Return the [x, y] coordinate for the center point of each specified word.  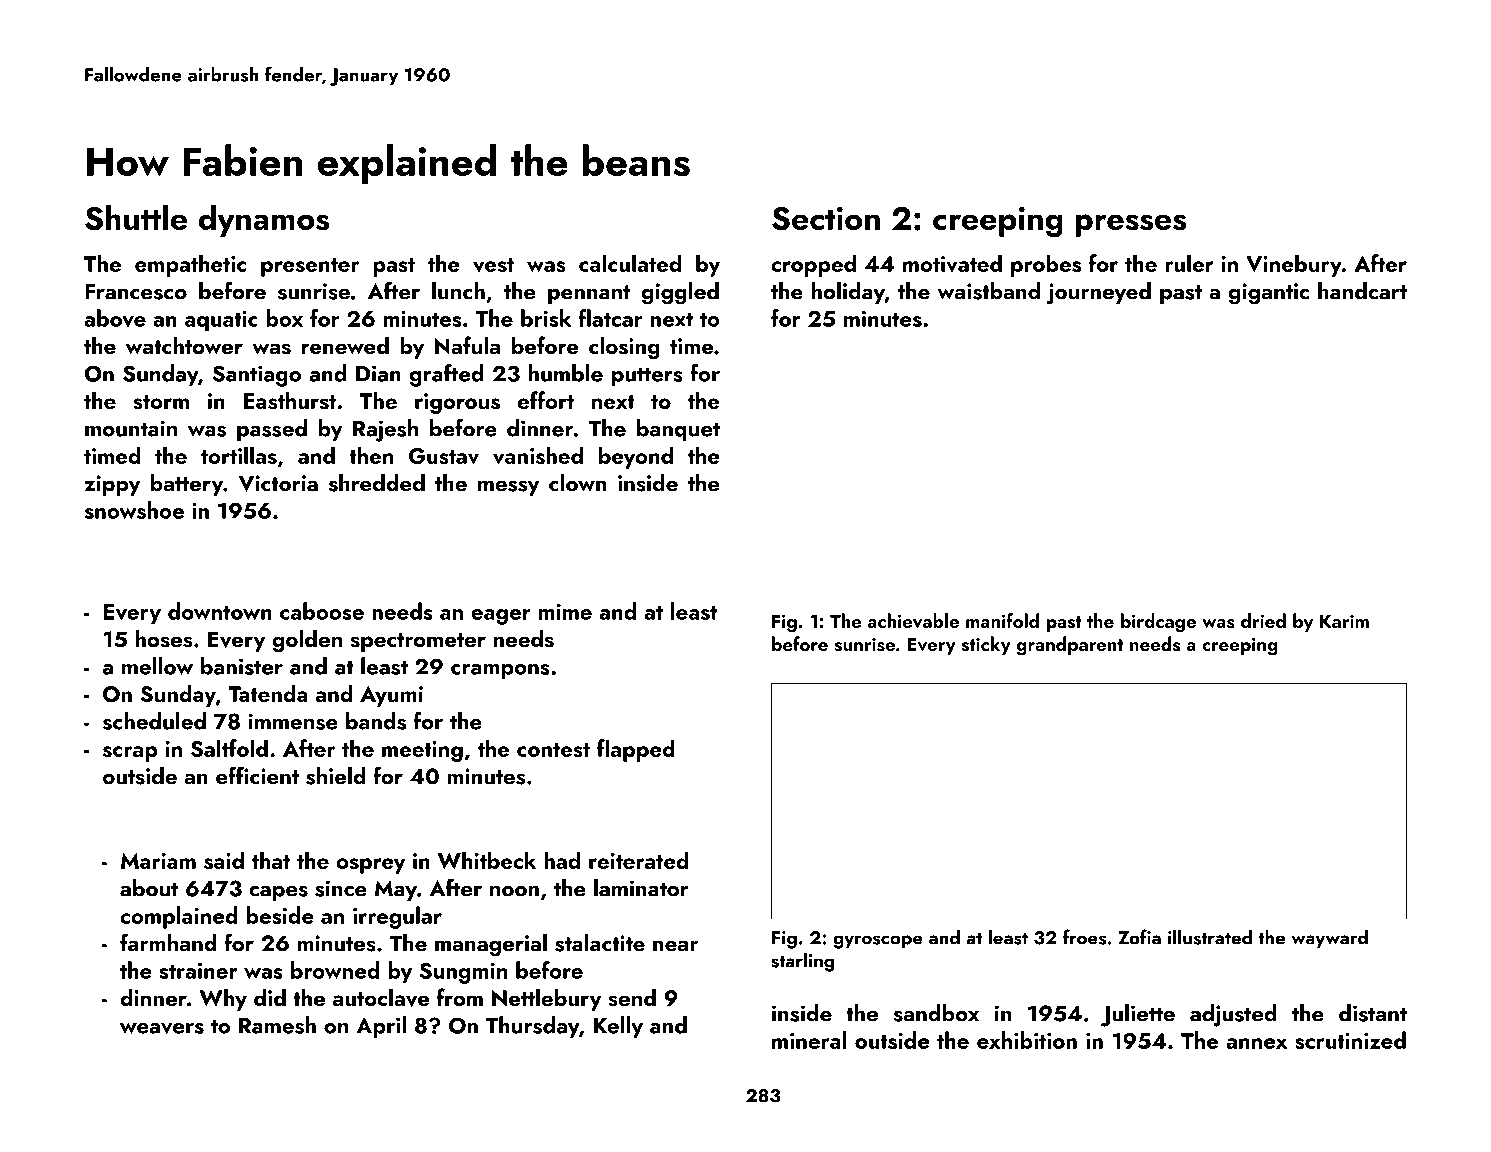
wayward [1329, 939]
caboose [322, 611]
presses [1130, 225]
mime [565, 612]
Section [826, 219]
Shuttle [136, 217]
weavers [162, 1028]
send [632, 997]
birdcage [1158, 623]
